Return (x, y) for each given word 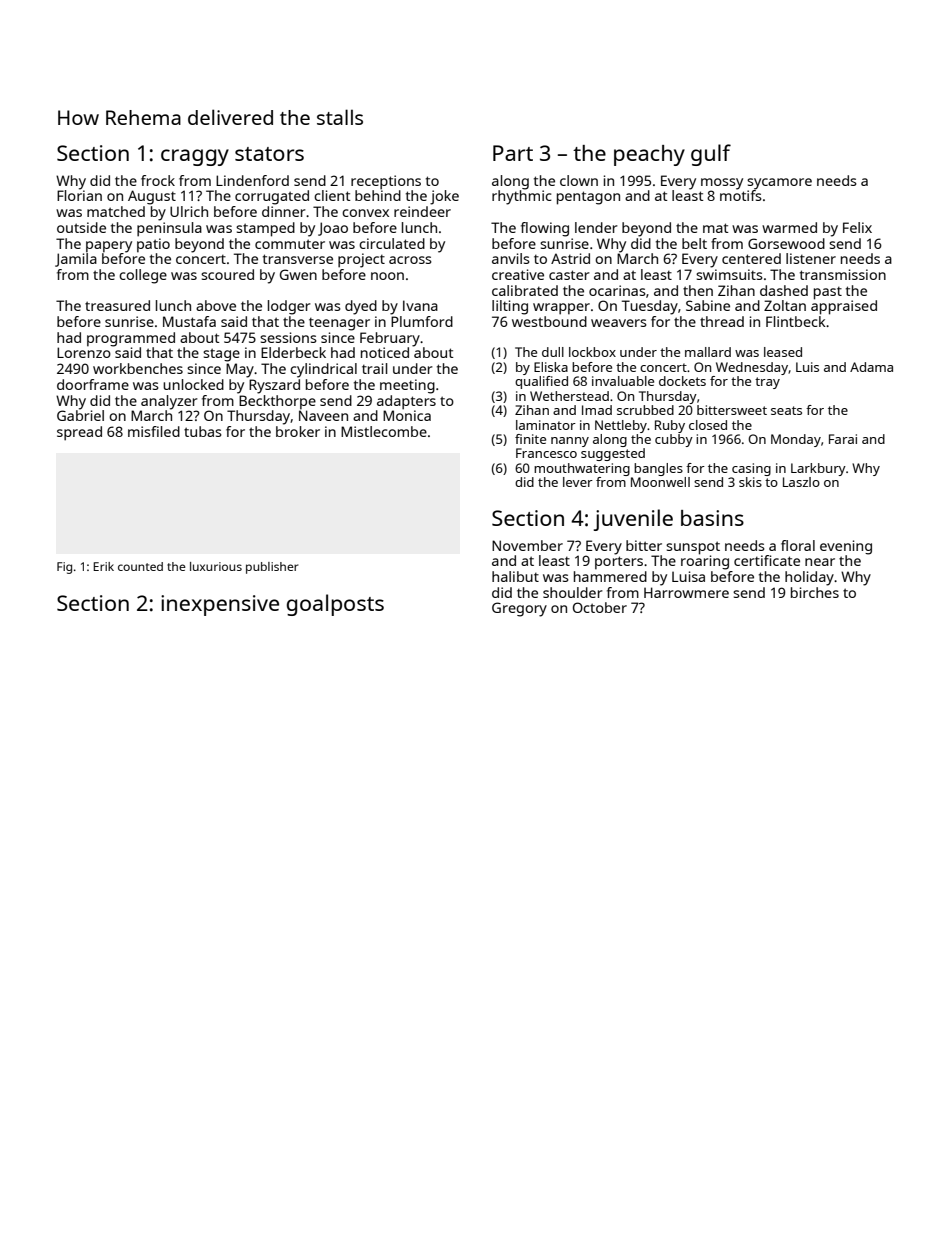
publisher (272, 568)
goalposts (335, 605)
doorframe (93, 384)
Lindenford (252, 180)
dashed (784, 290)
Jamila (76, 260)
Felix (857, 227)
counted (140, 566)
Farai (843, 439)
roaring (705, 562)
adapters (406, 402)
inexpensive (220, 605)
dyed (361, 307)
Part (513, 153)
